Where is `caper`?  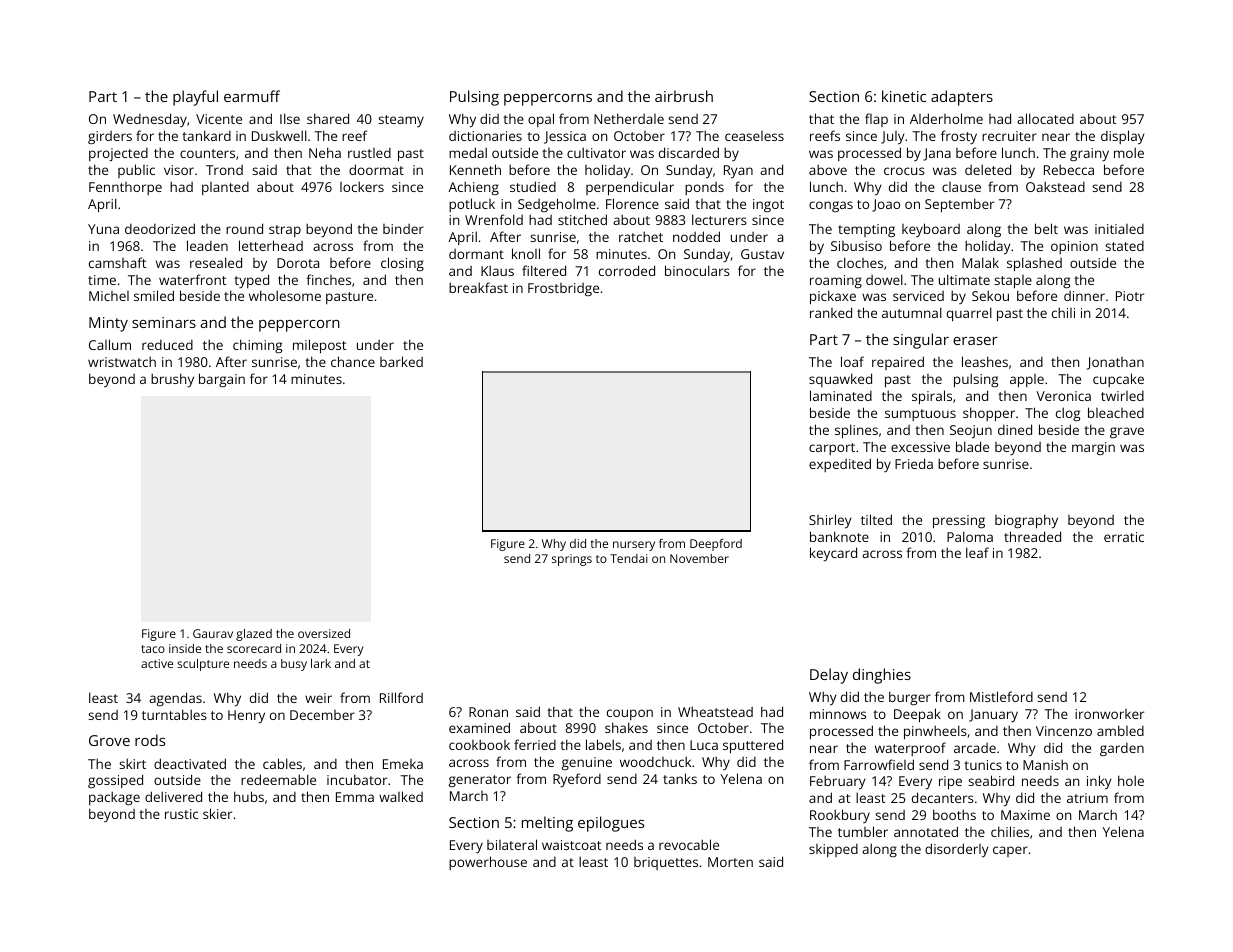 caper is located at coordinates (1010, 851).
